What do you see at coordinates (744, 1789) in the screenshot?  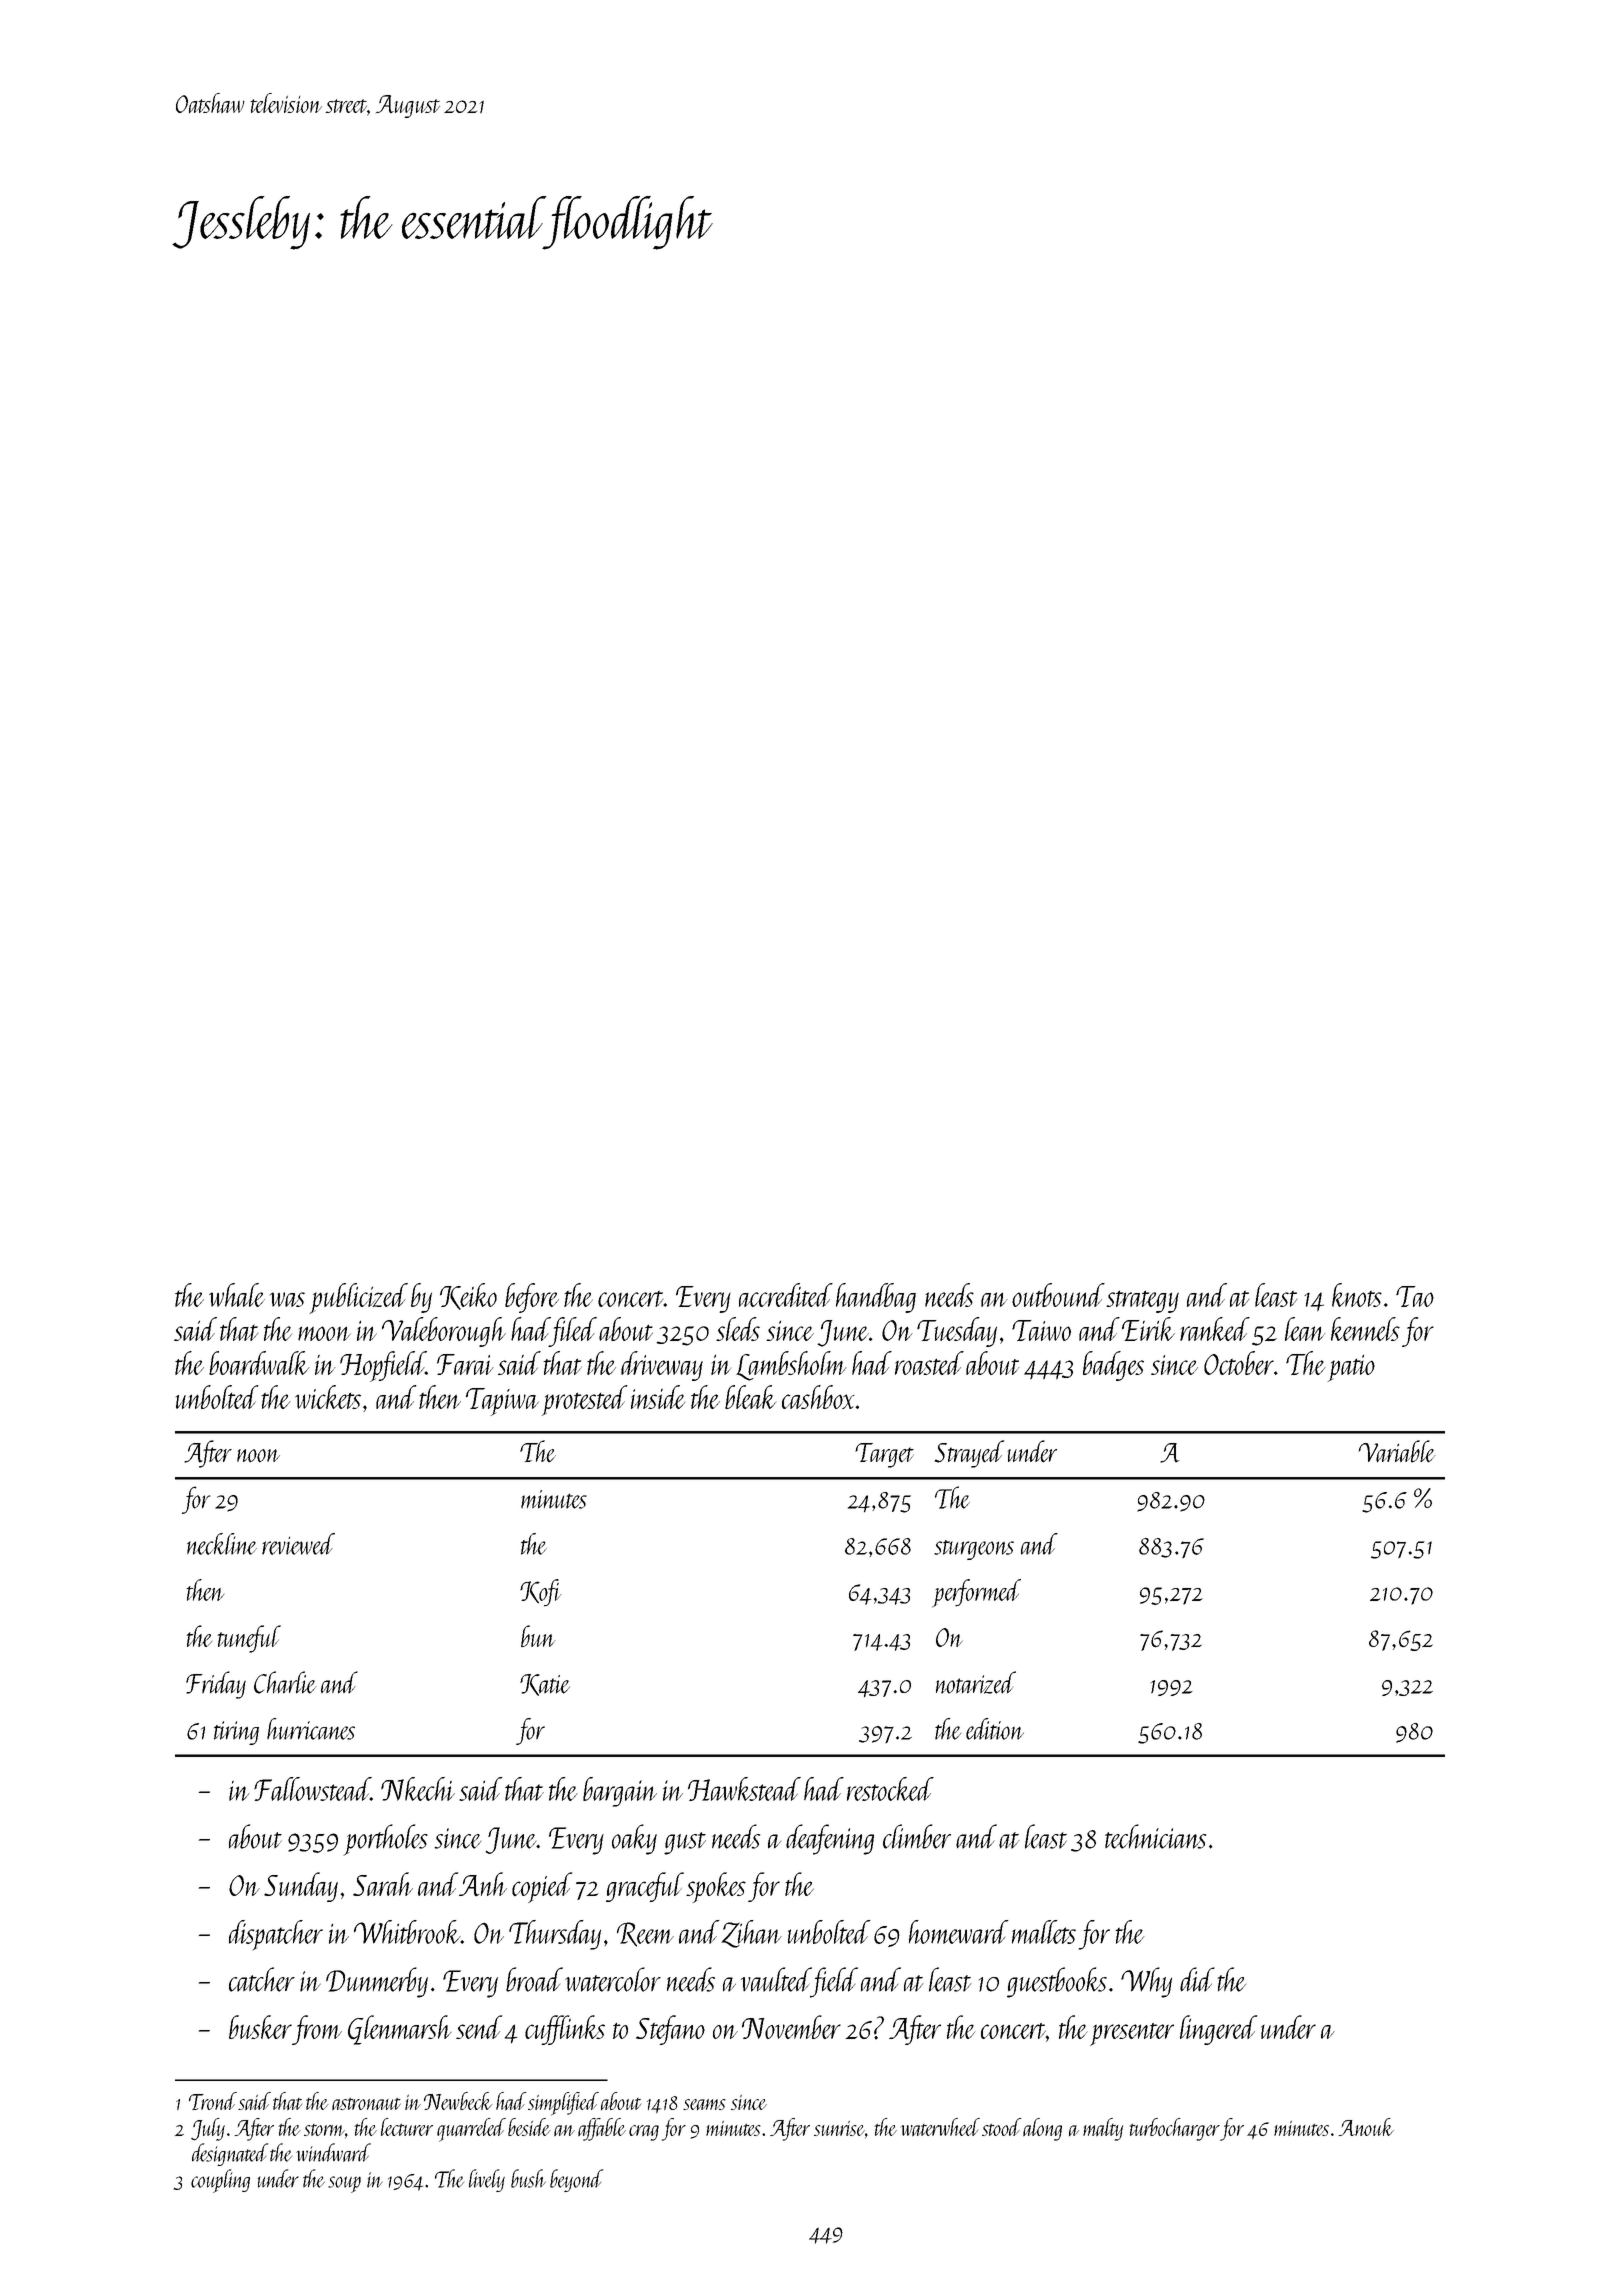 I see `Hawkstead` at bounding box center [744, 1789].
